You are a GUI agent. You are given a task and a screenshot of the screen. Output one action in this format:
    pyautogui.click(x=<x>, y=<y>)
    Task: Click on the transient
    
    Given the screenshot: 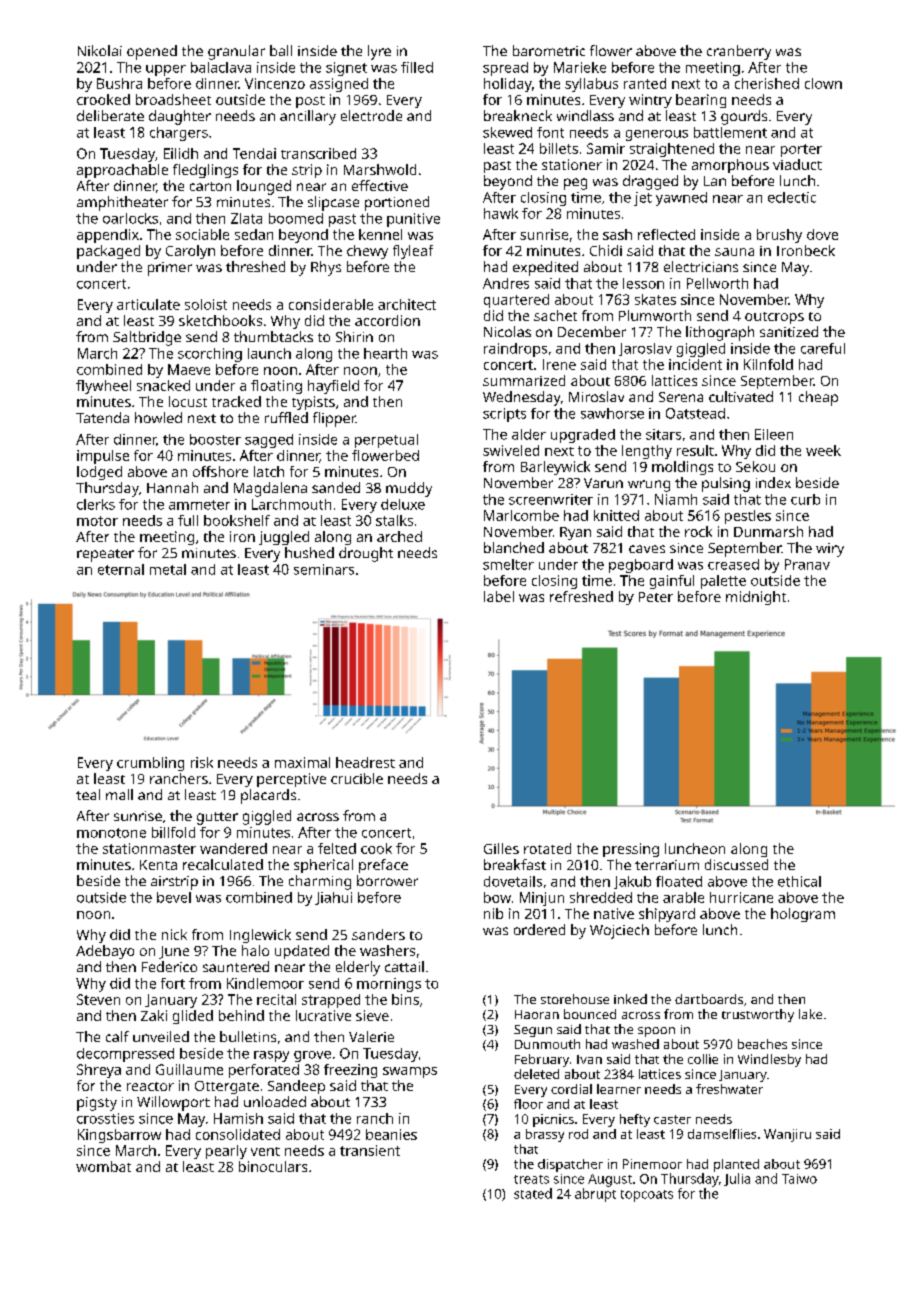 What is the action you would take?
    pyautogui.click(x=370, y=1150)
